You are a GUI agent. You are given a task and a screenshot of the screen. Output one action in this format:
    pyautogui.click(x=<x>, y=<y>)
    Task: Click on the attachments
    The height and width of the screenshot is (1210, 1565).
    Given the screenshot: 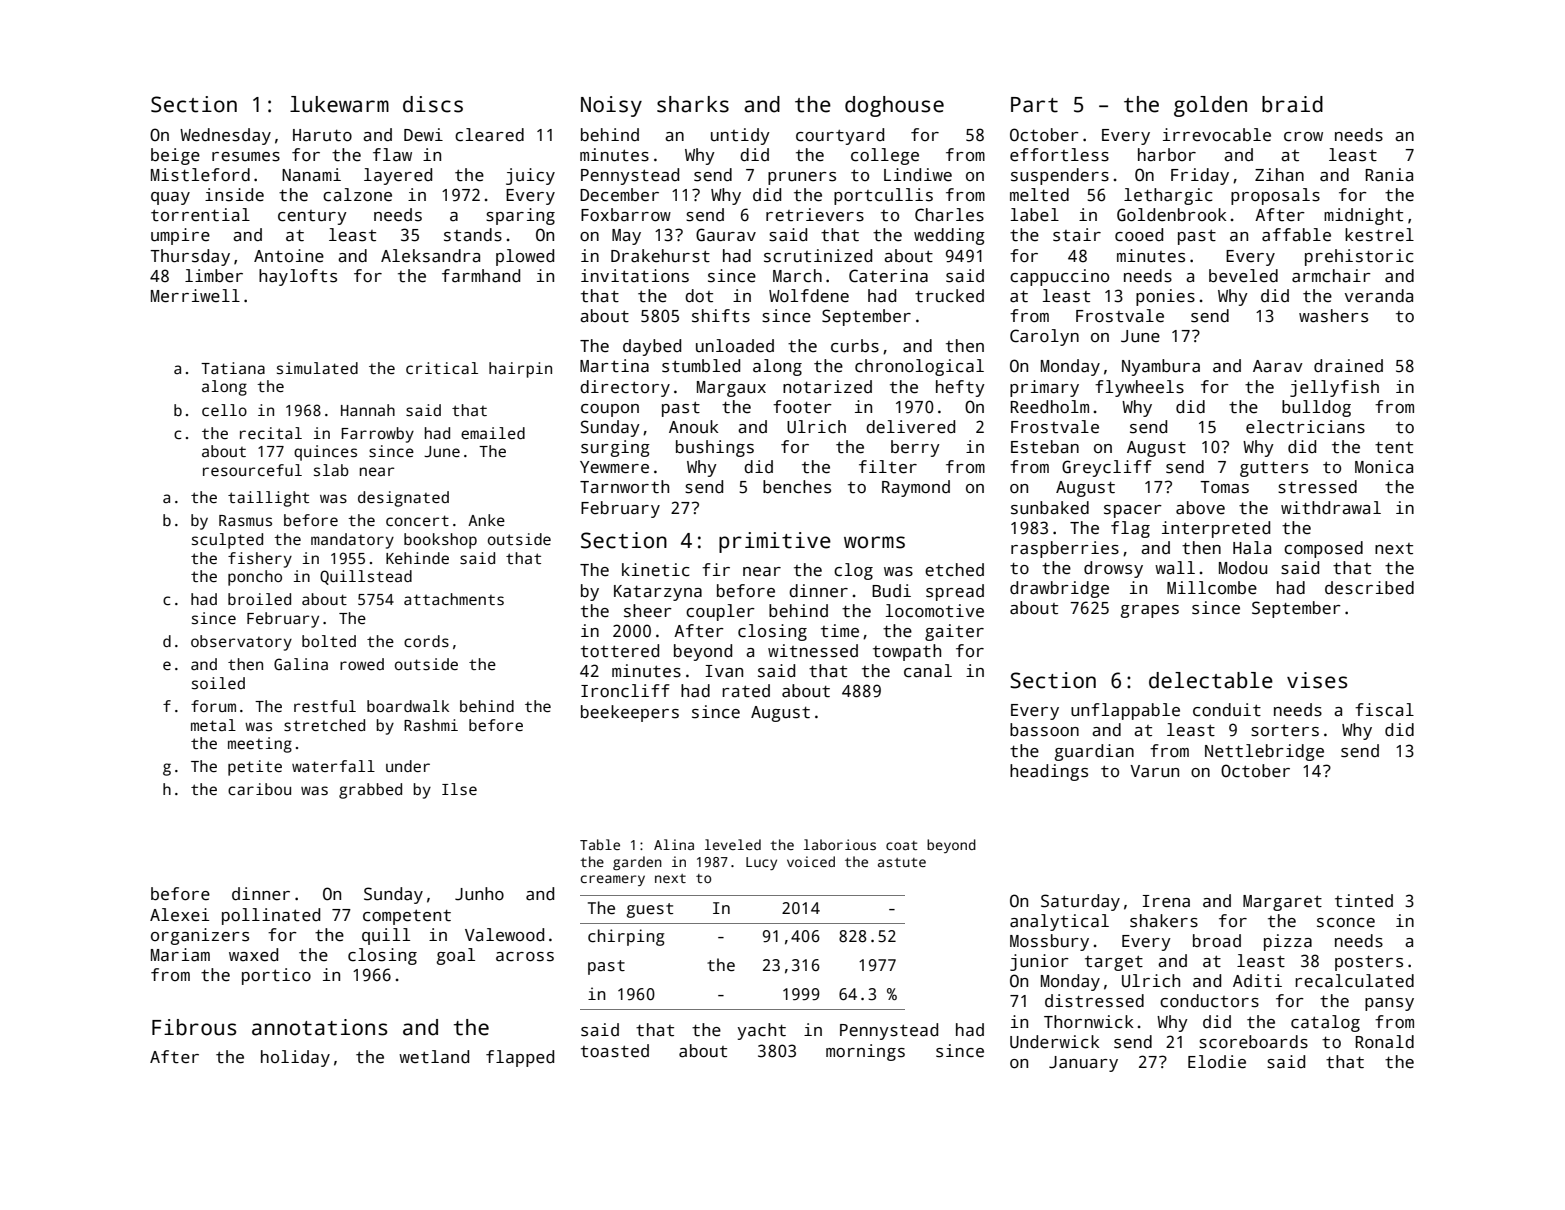 What is the action you would take?
    pyautogui.click(x=454, y=599)
